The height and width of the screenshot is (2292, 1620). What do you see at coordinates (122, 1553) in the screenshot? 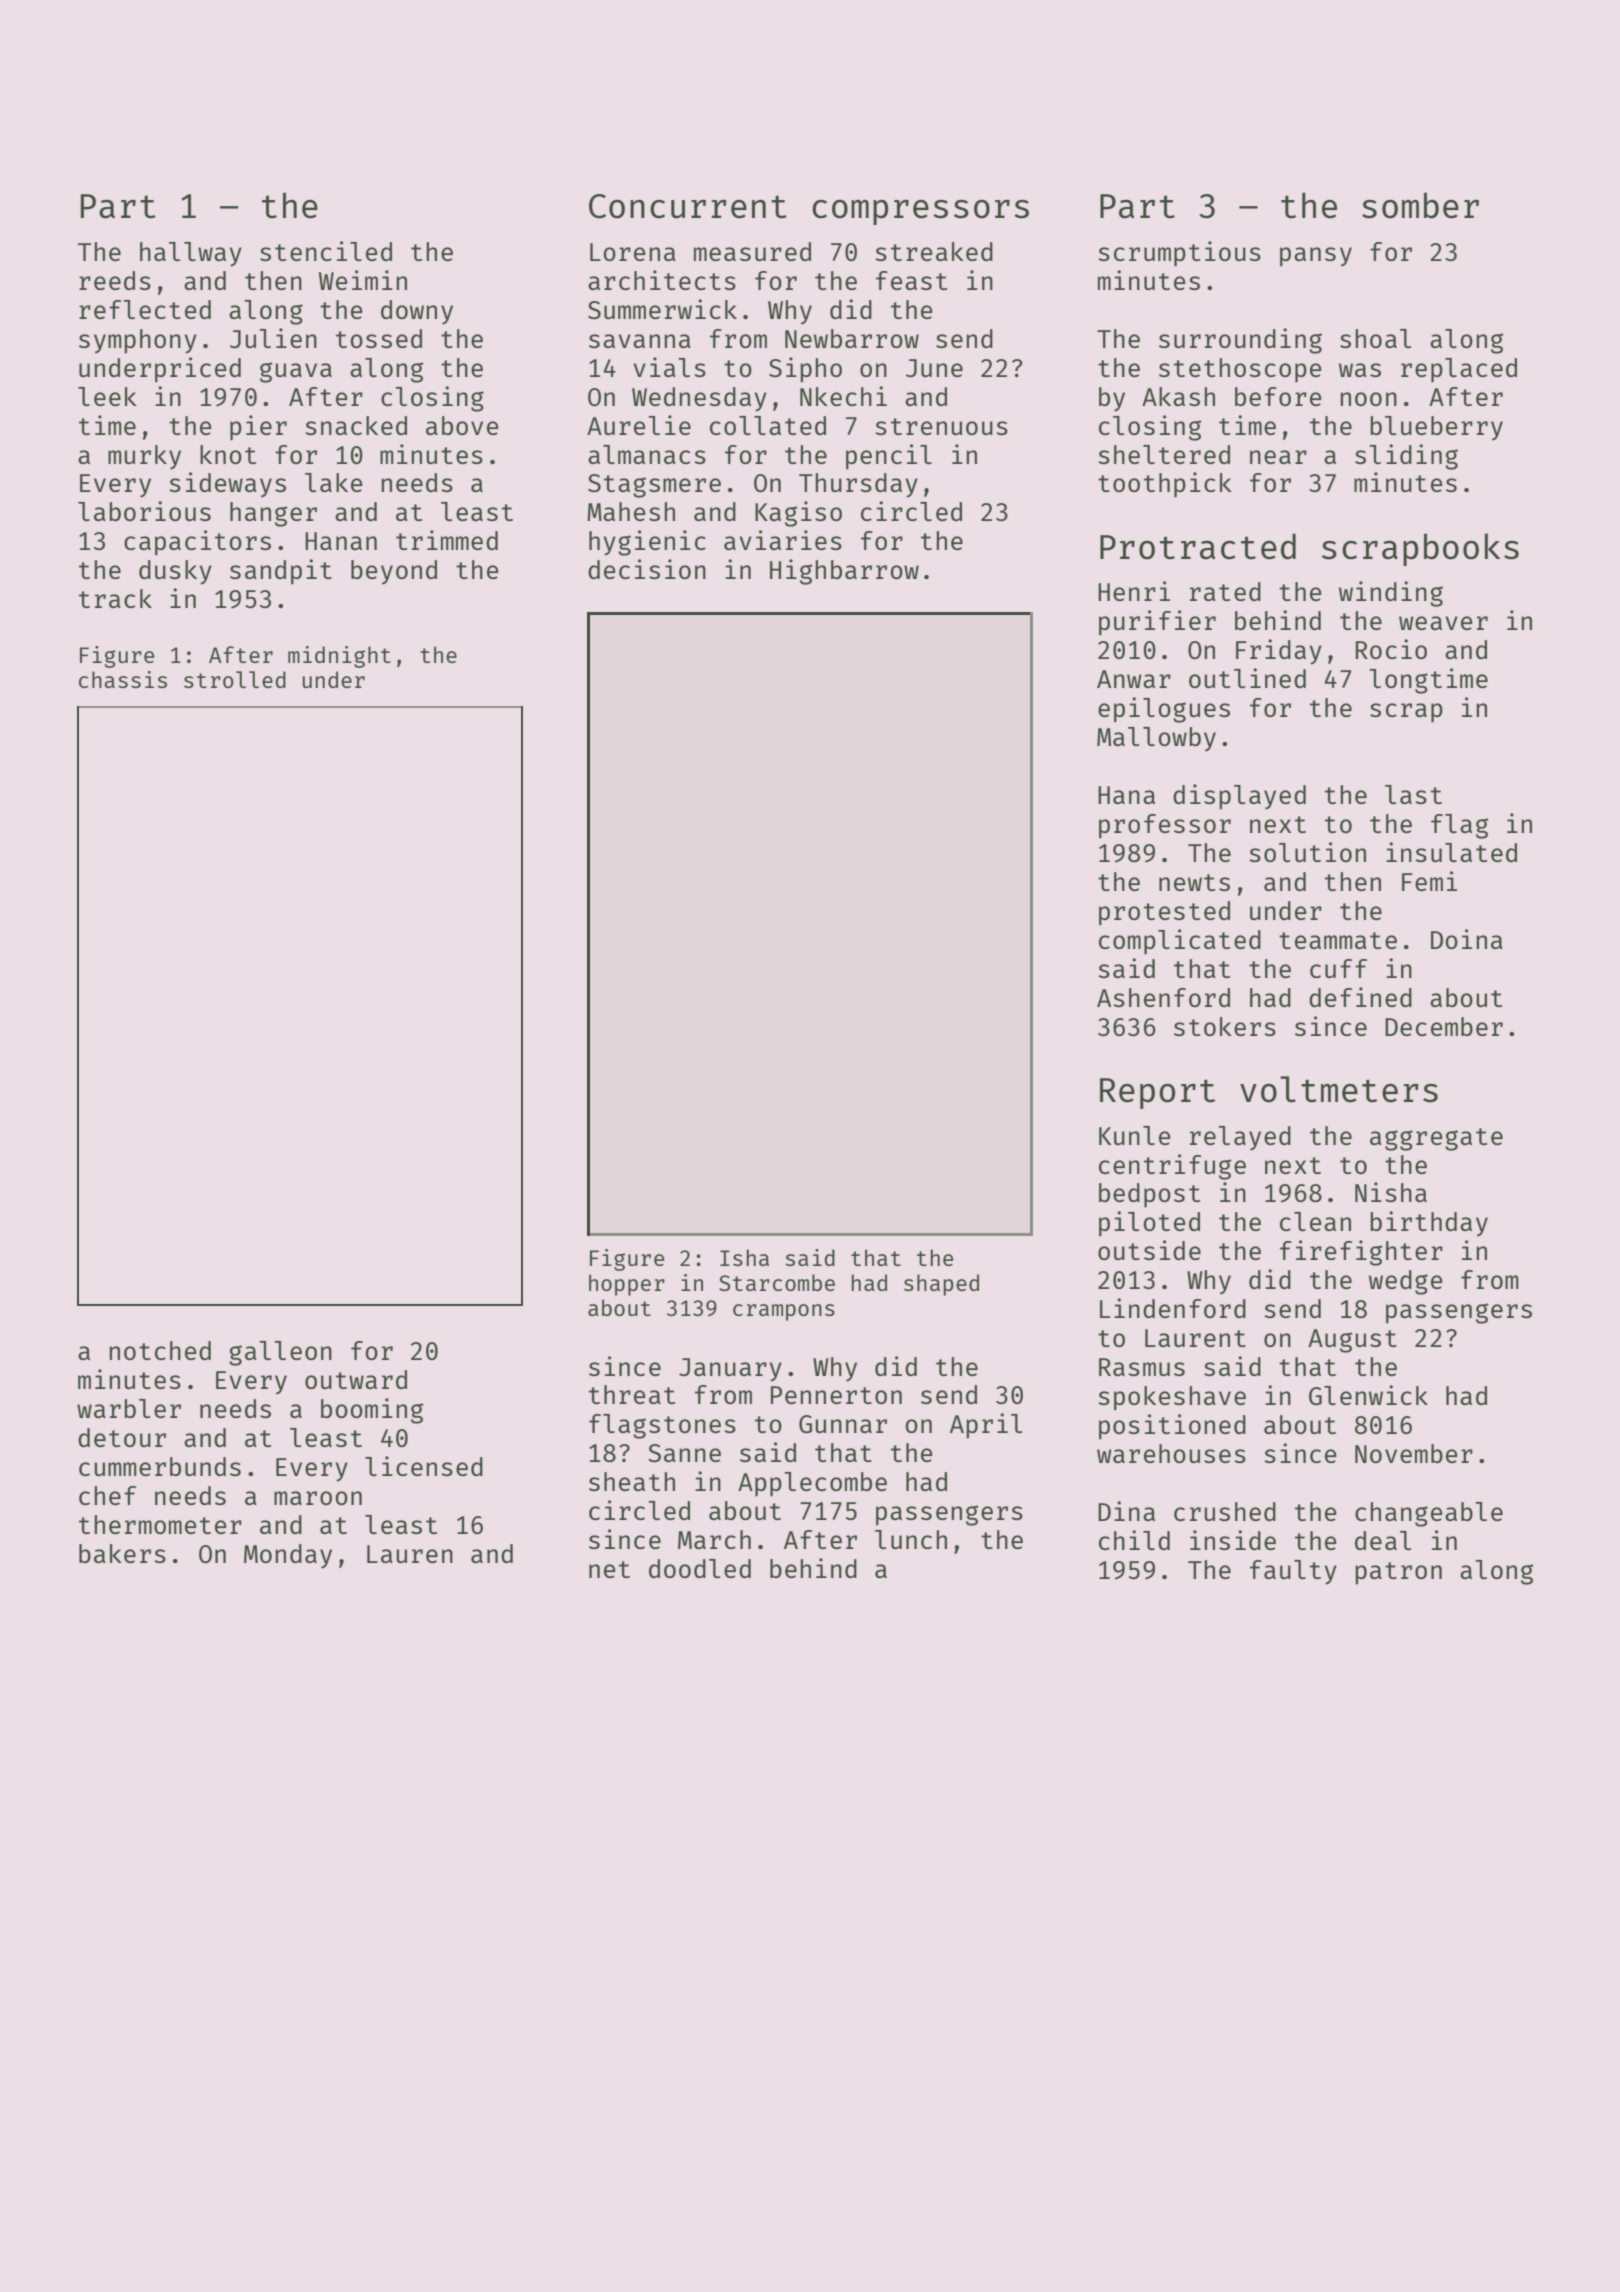
I see `bakers` at bounding box center [122, 1553].
